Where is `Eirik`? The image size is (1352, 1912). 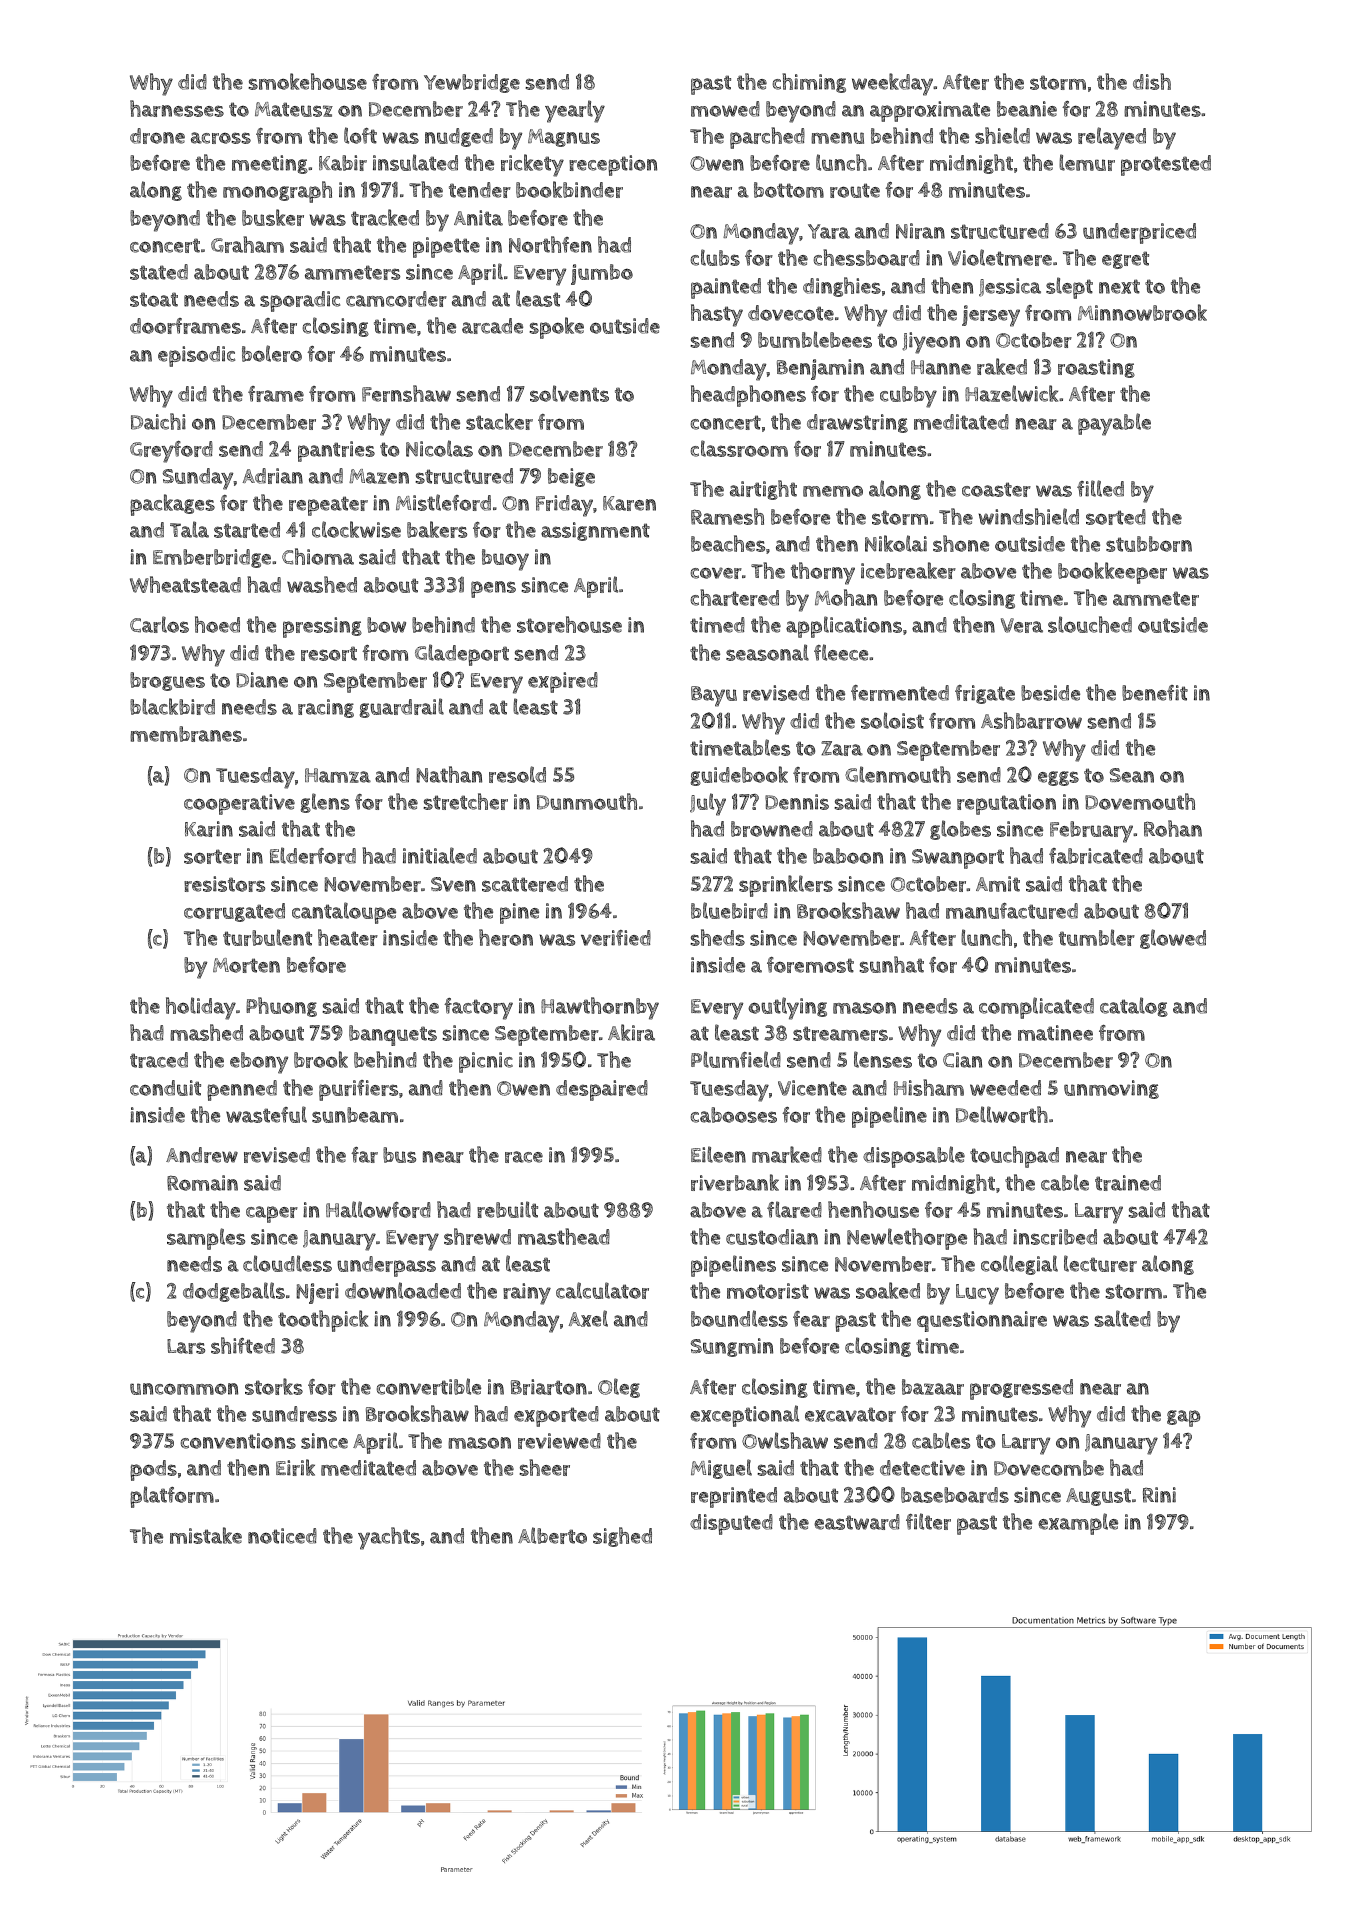 Eirik is located at coordinates (295, 1467).
